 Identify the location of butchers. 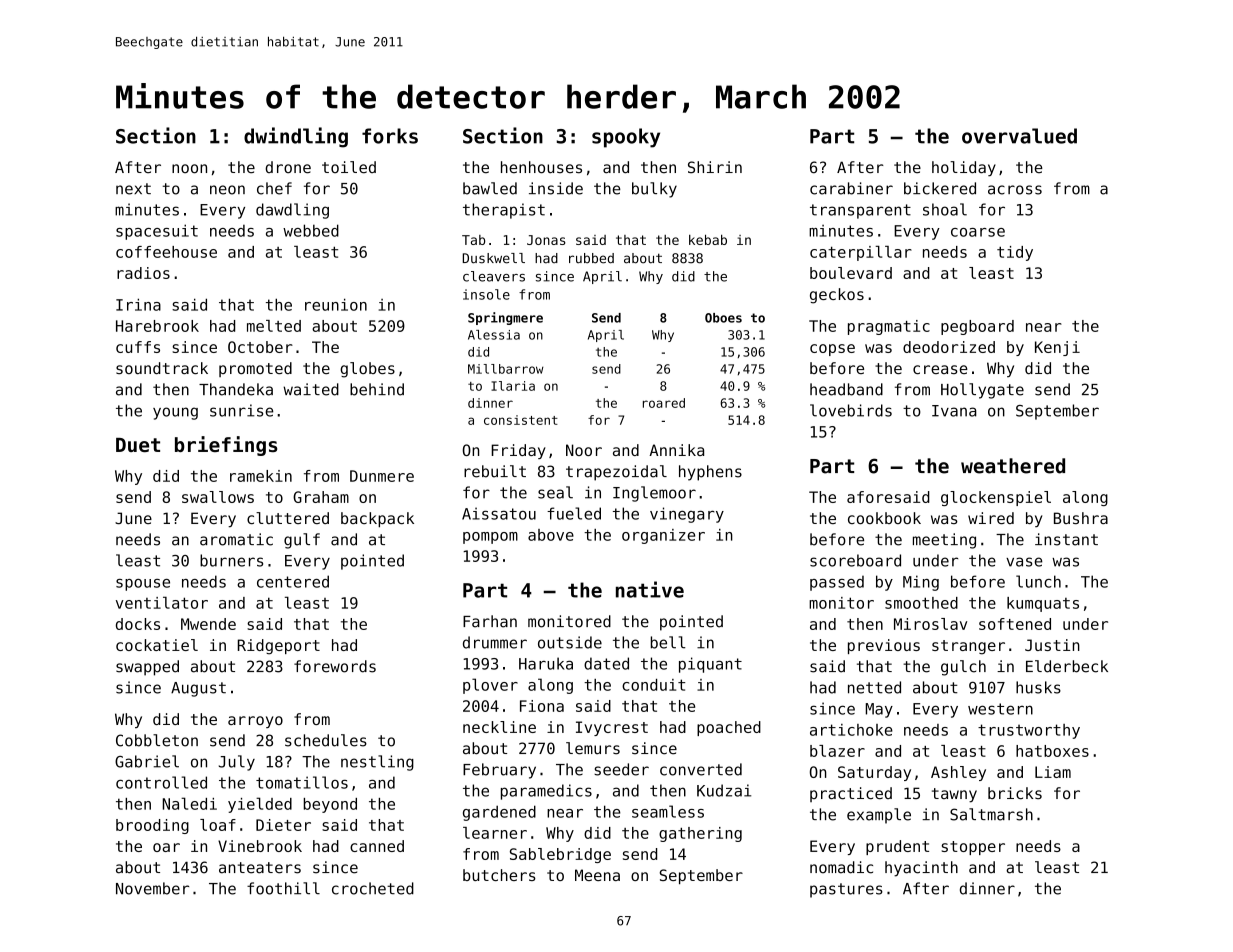
(499, 875).
